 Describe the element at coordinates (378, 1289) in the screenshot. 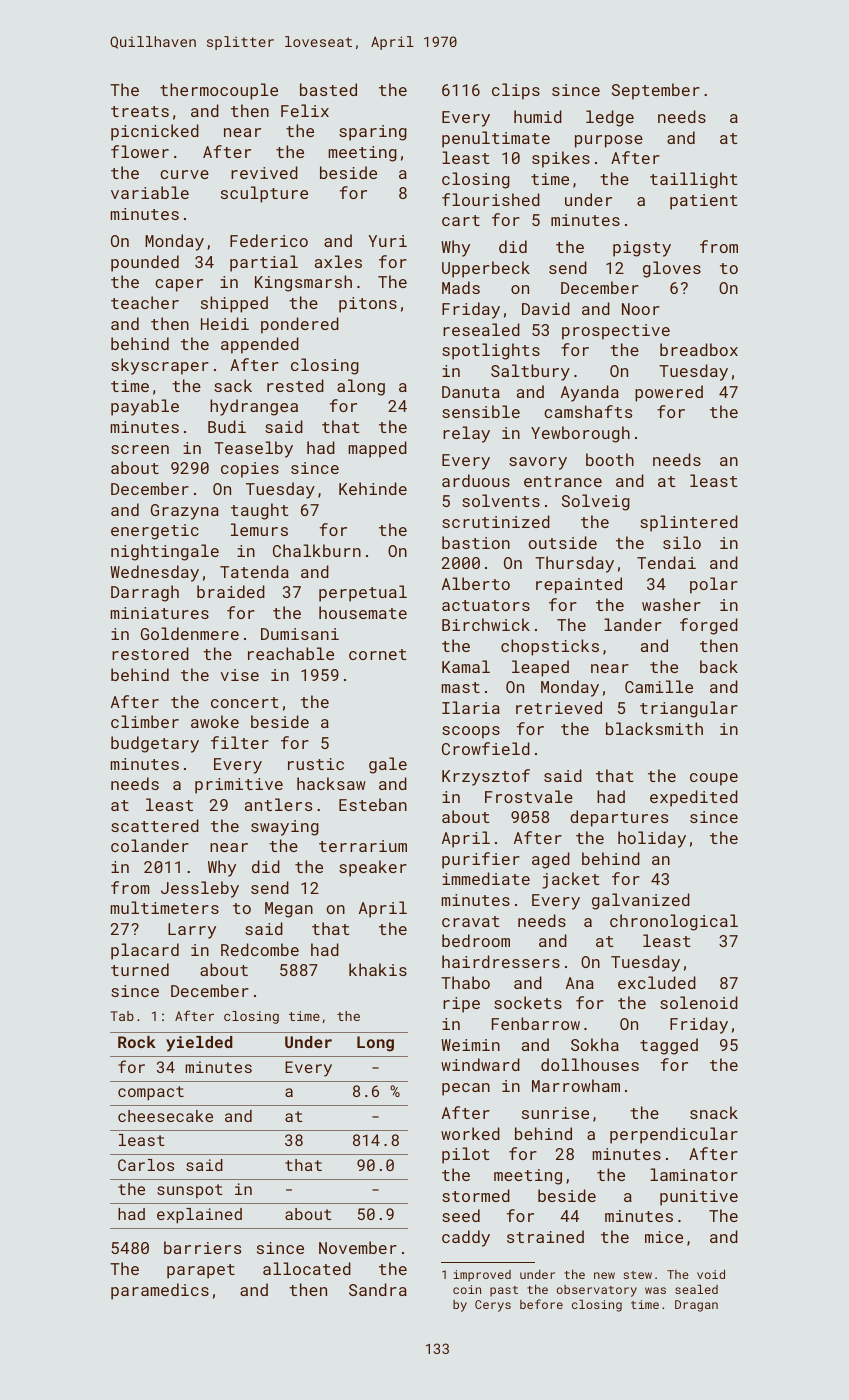

I see `Sandra` at that location.
